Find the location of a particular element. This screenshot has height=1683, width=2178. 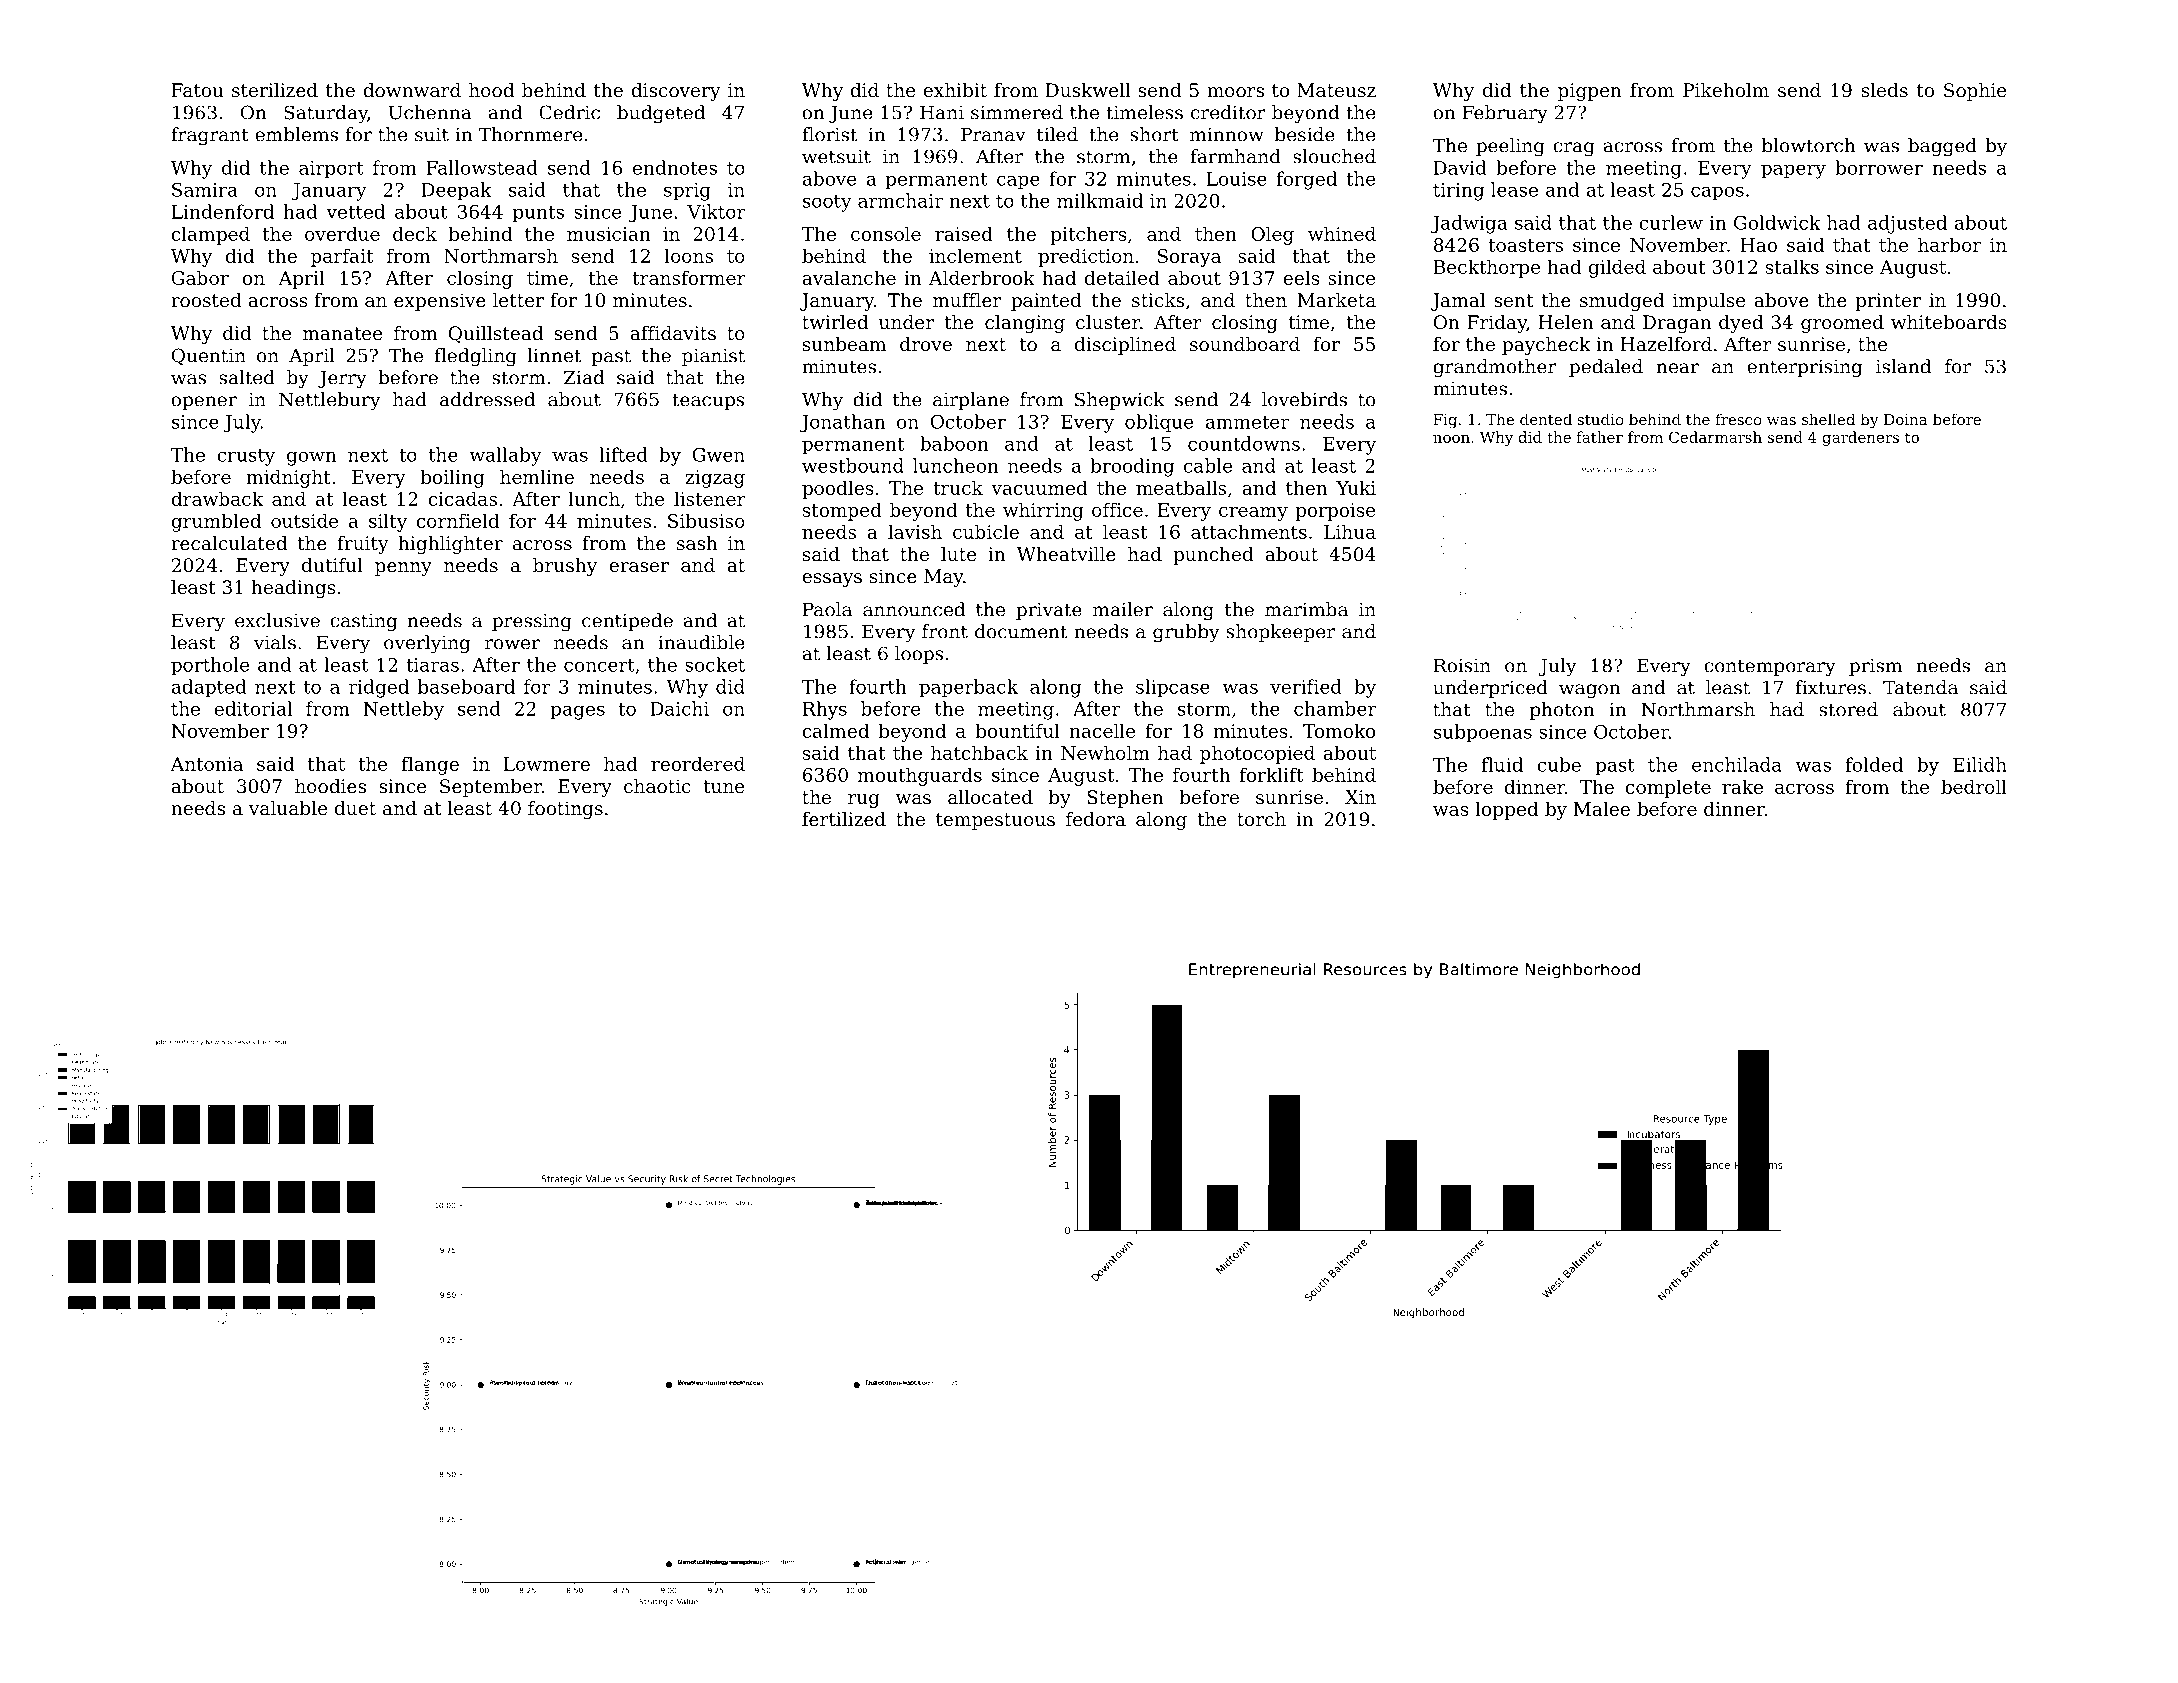

Nettlebury is located at coordinates (330, 401).
